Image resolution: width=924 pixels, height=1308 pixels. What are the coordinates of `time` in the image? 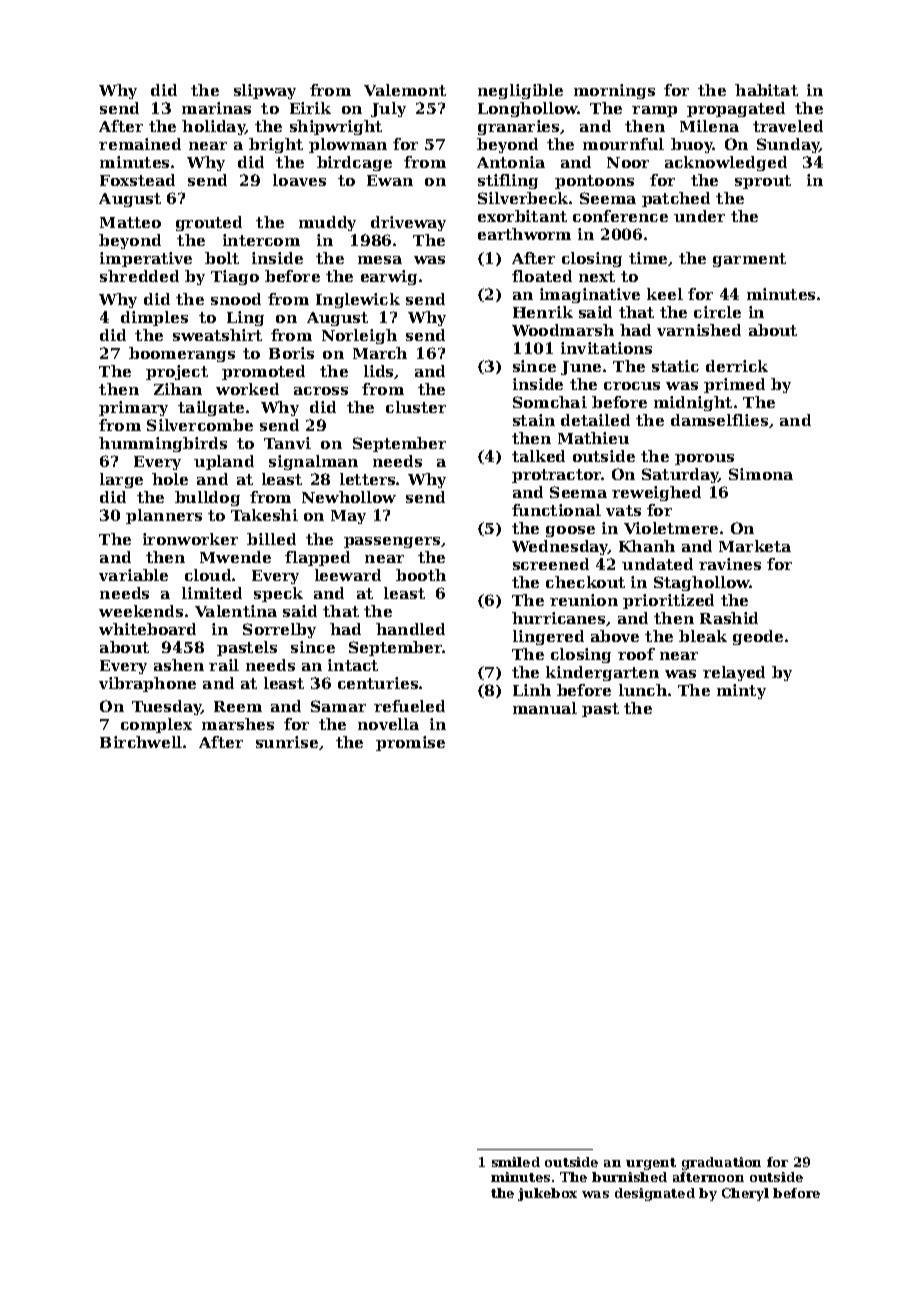 It's located at (648, 258).
